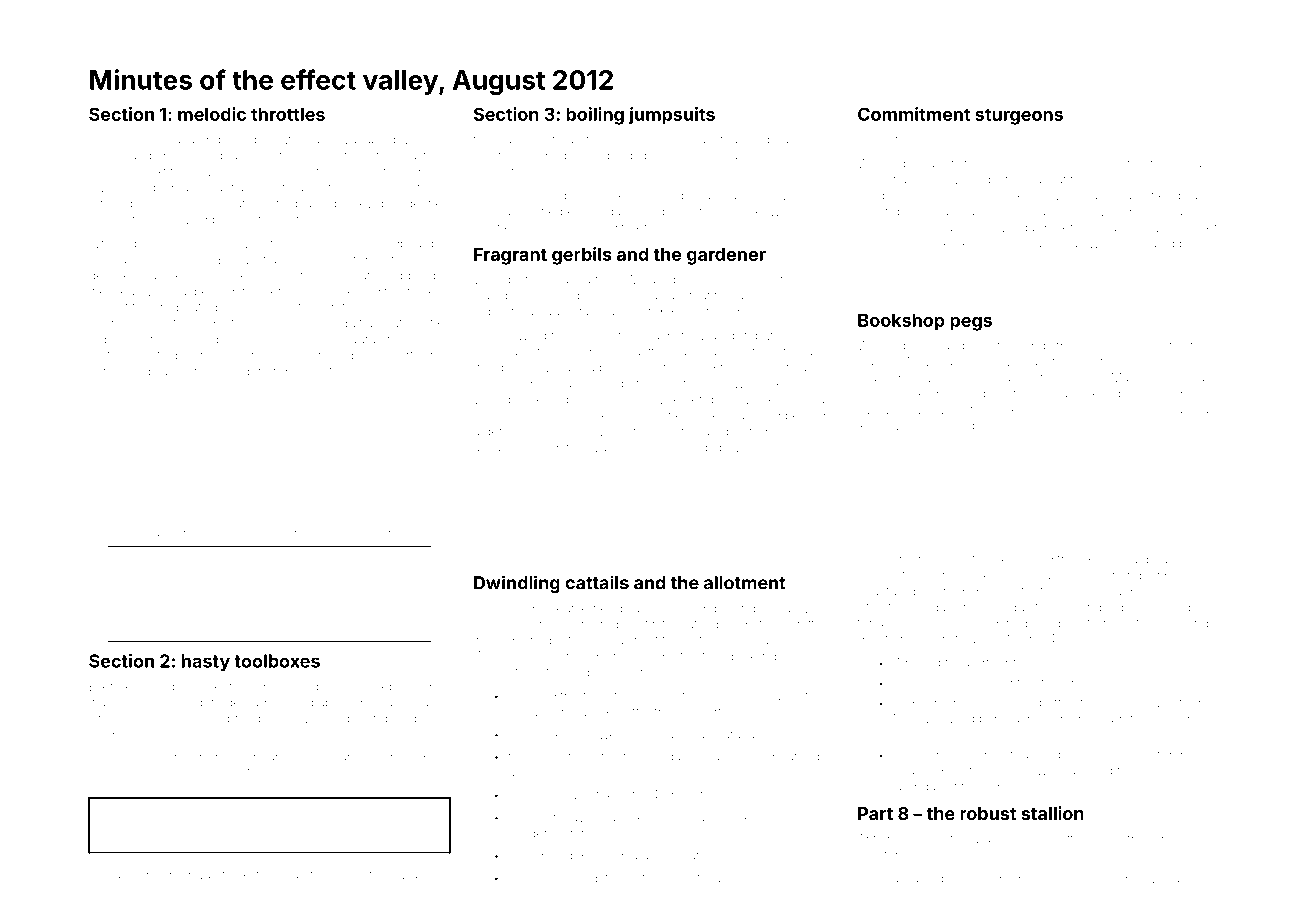  I want to click on boiling, so click(595, 116).
